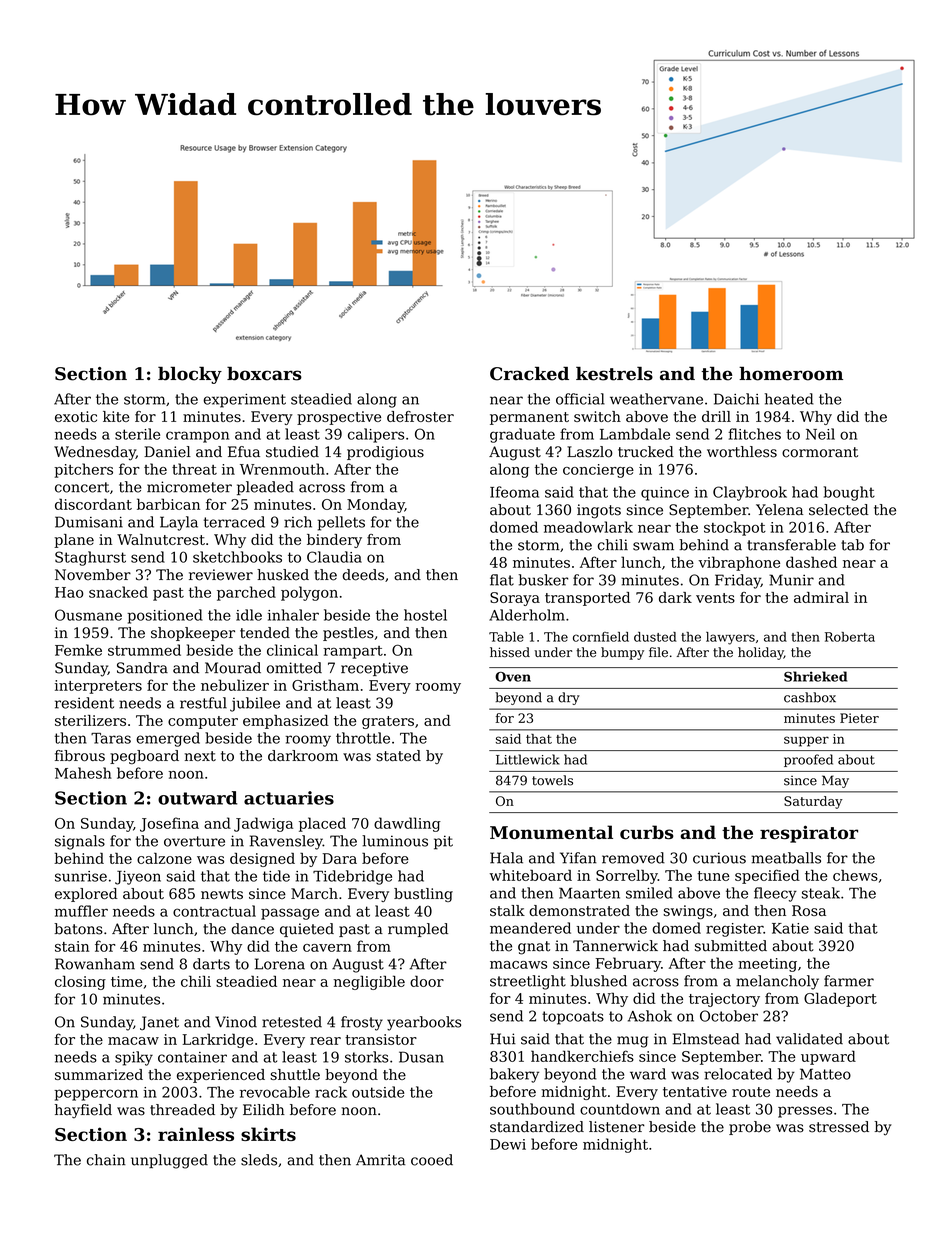 The image size is (952, 1233). What do you see at coordinates (791, 373) in the screenshot?
I see `homeroom` at bounding box center [791, 373].
